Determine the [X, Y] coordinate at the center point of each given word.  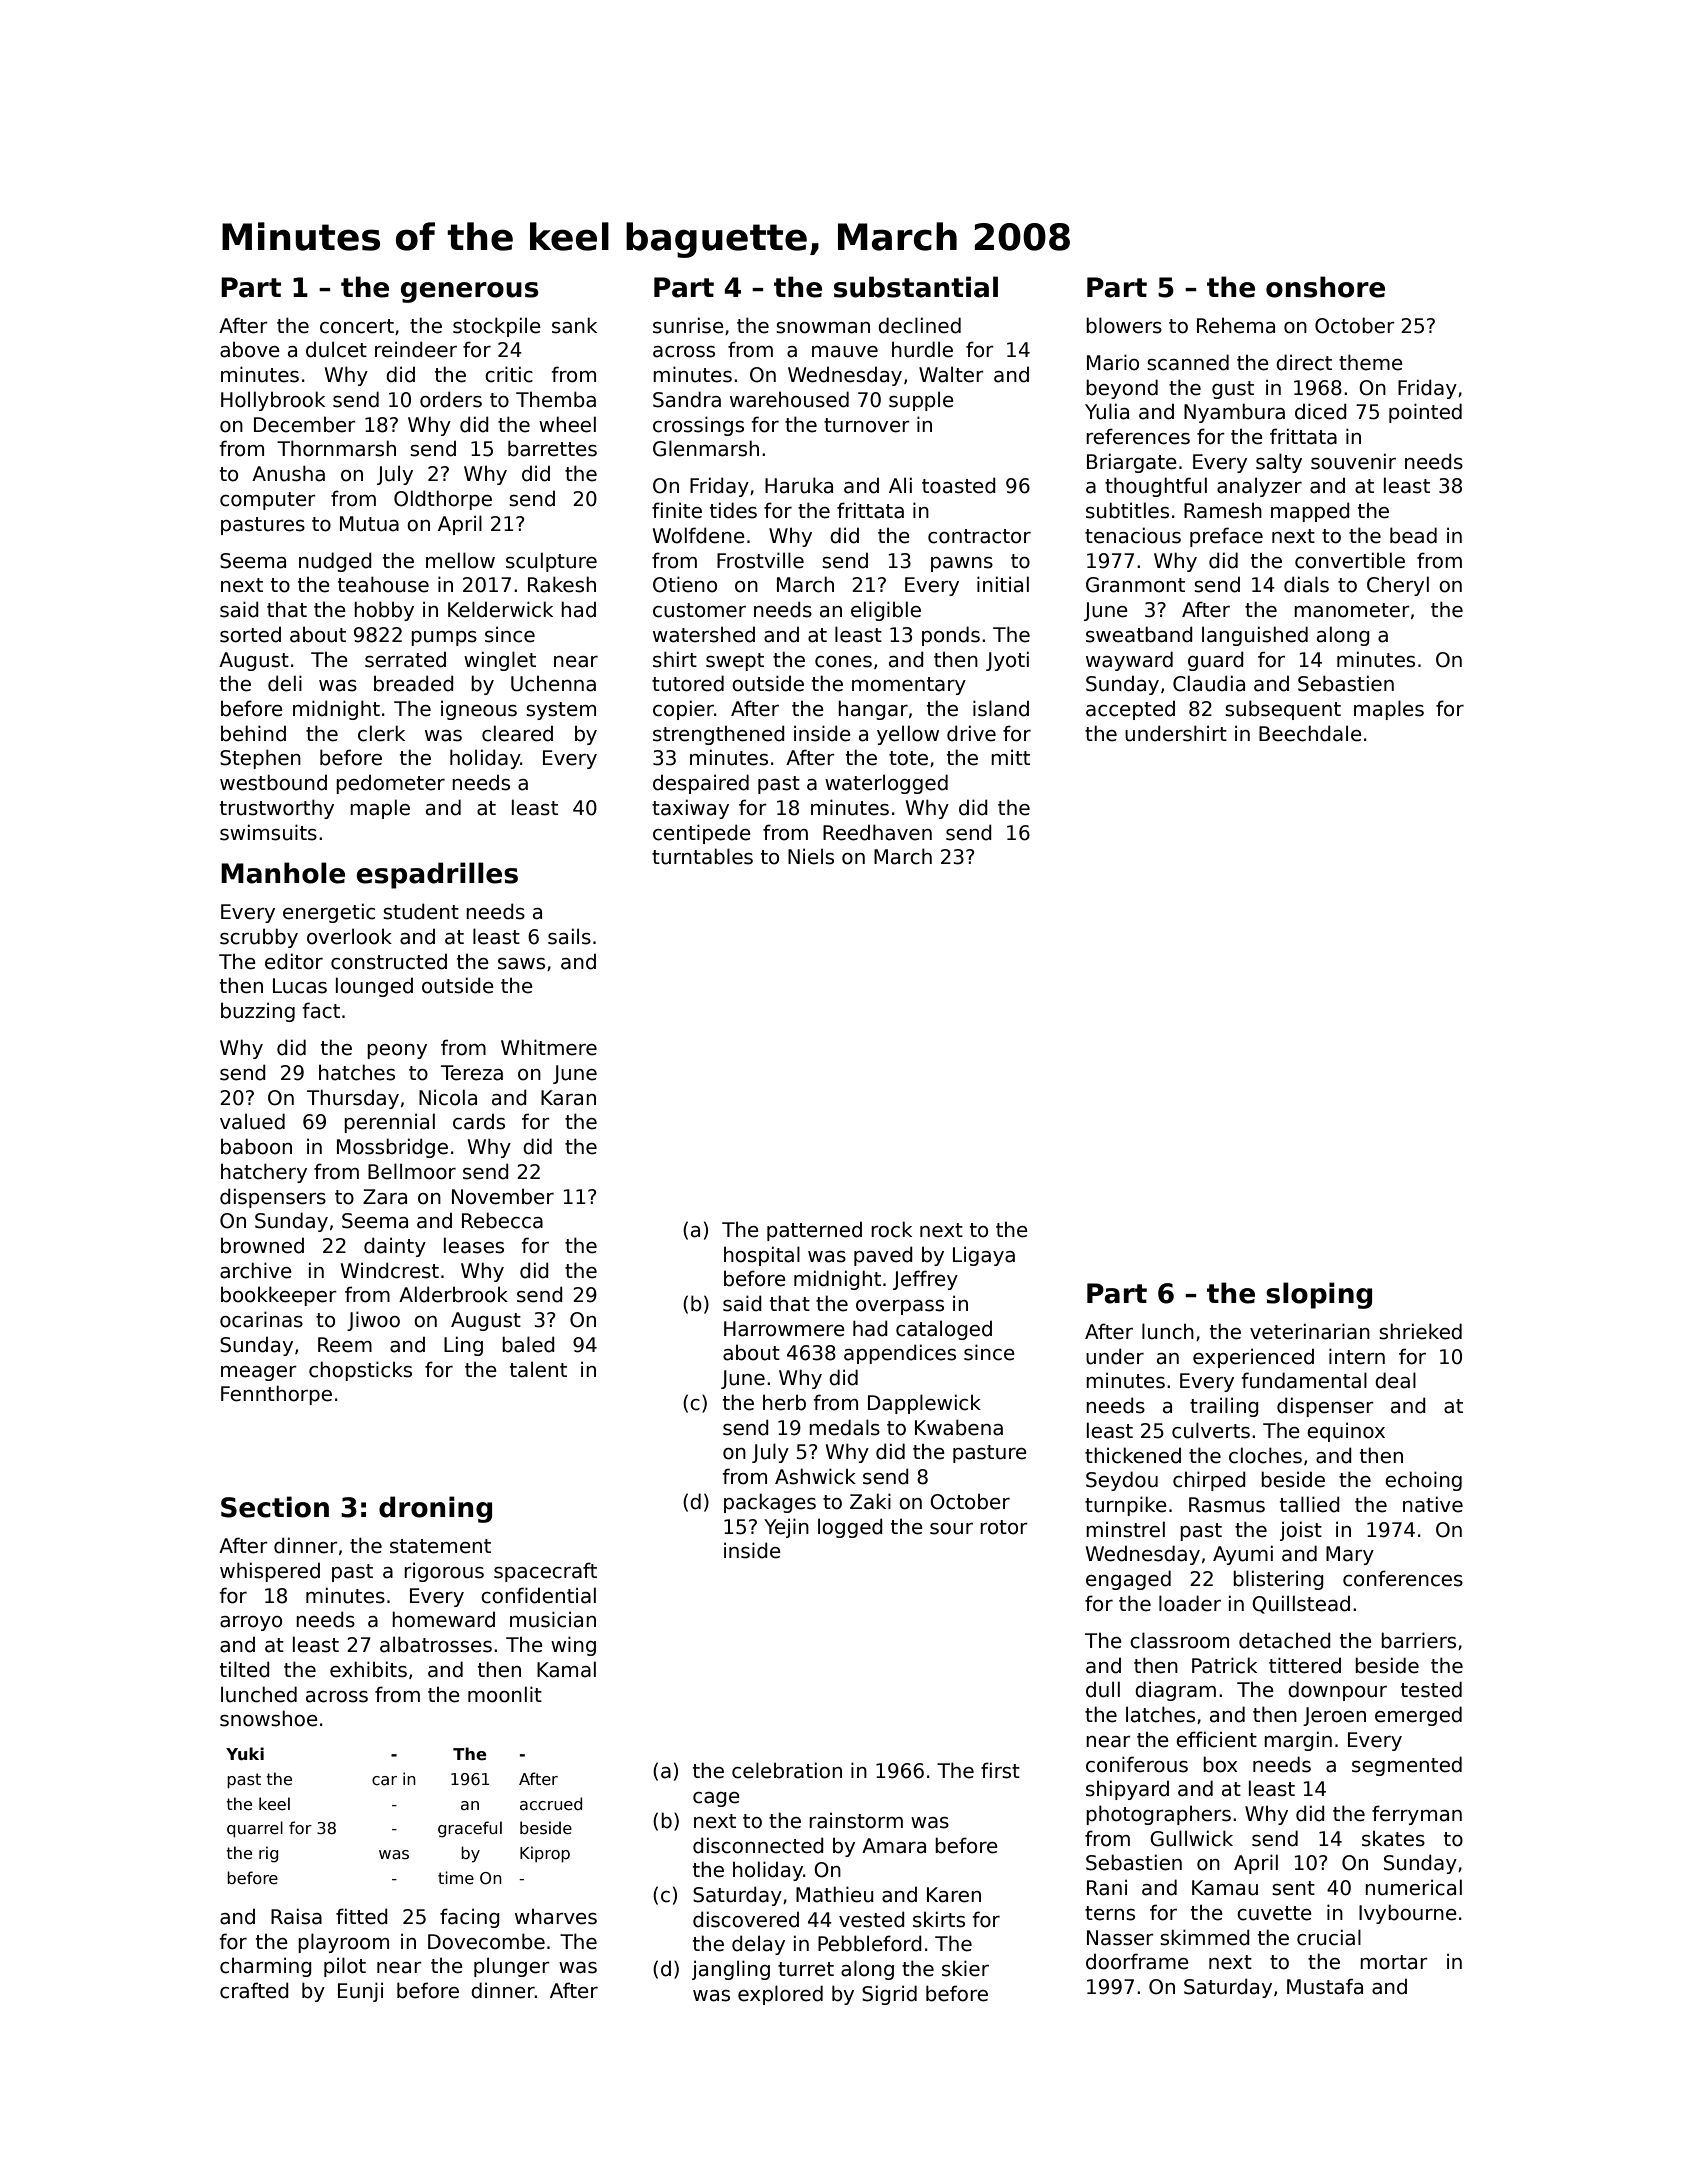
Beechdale [1310, 733]
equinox [1346, 1432]
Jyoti [1007, 661]
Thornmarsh [336, 448]
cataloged [944, 1330]
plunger [512, 1967]
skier [965, 1968]
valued [252, 1121]
